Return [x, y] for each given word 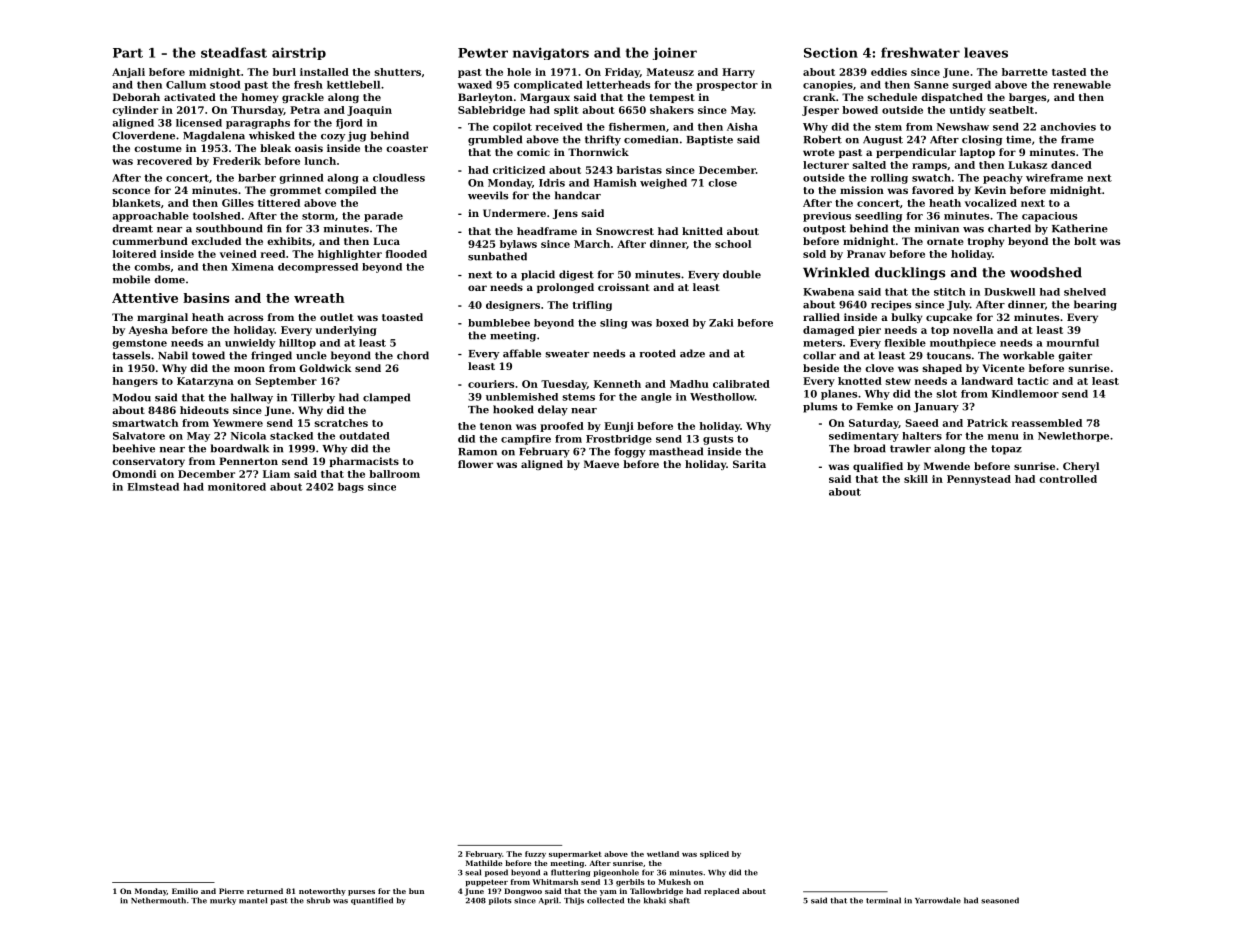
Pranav [866, 254]
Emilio [185, 891]
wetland [663, 854]
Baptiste [709, 140]
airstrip [299, 53]
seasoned [1000, 900]
